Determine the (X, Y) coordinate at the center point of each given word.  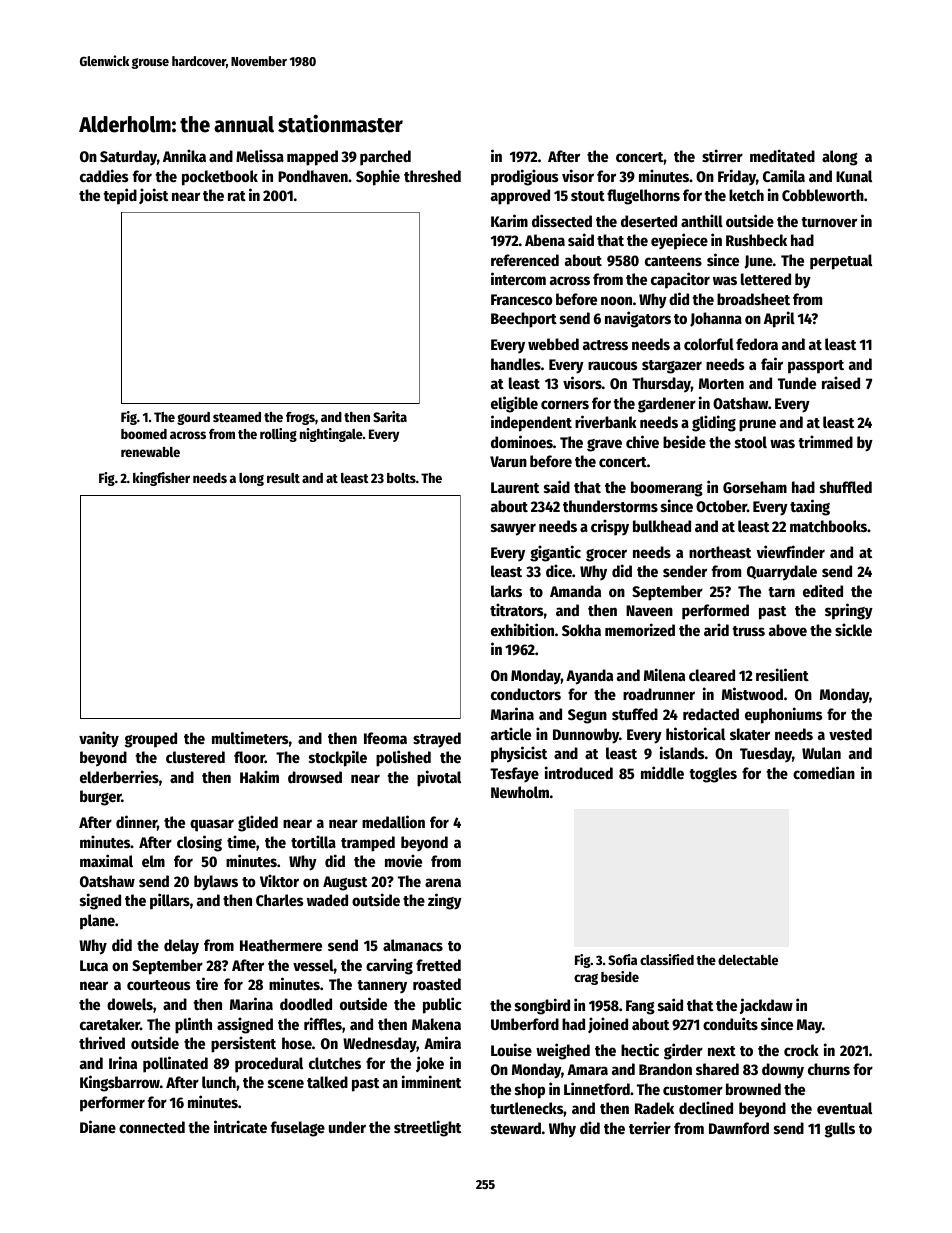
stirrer (722, 155)
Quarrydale (782, 573)
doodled (306, 1004)
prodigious (525, 177)
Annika (184, 155)
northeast (720, 552)
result (283, 478)
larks (506, 591)
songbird (542, 1006)
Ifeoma (385, 738)
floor (249, 757)
